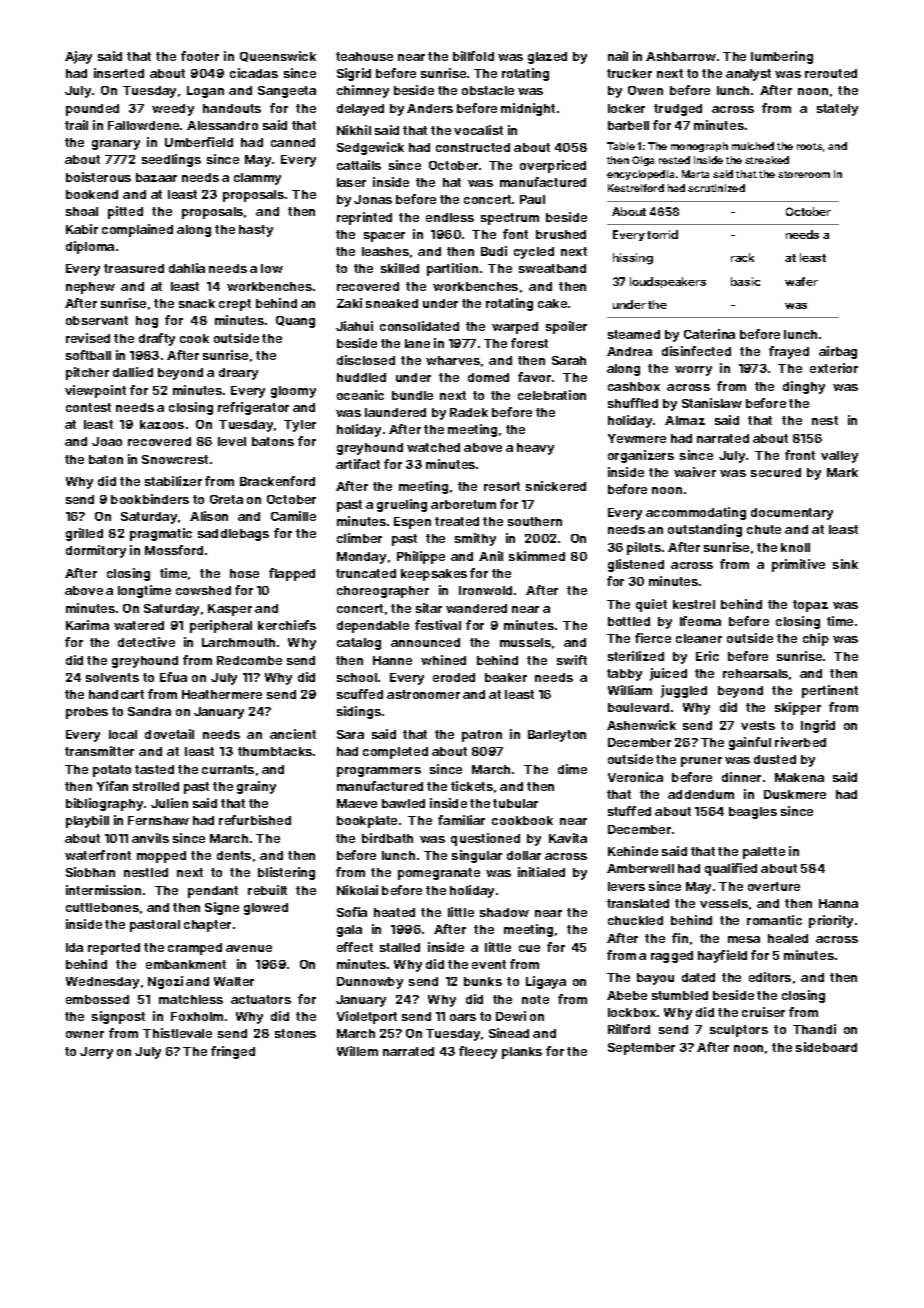 The height and width of the document is (1308, 924). I want to click on Ajay, so click(78, 57).
